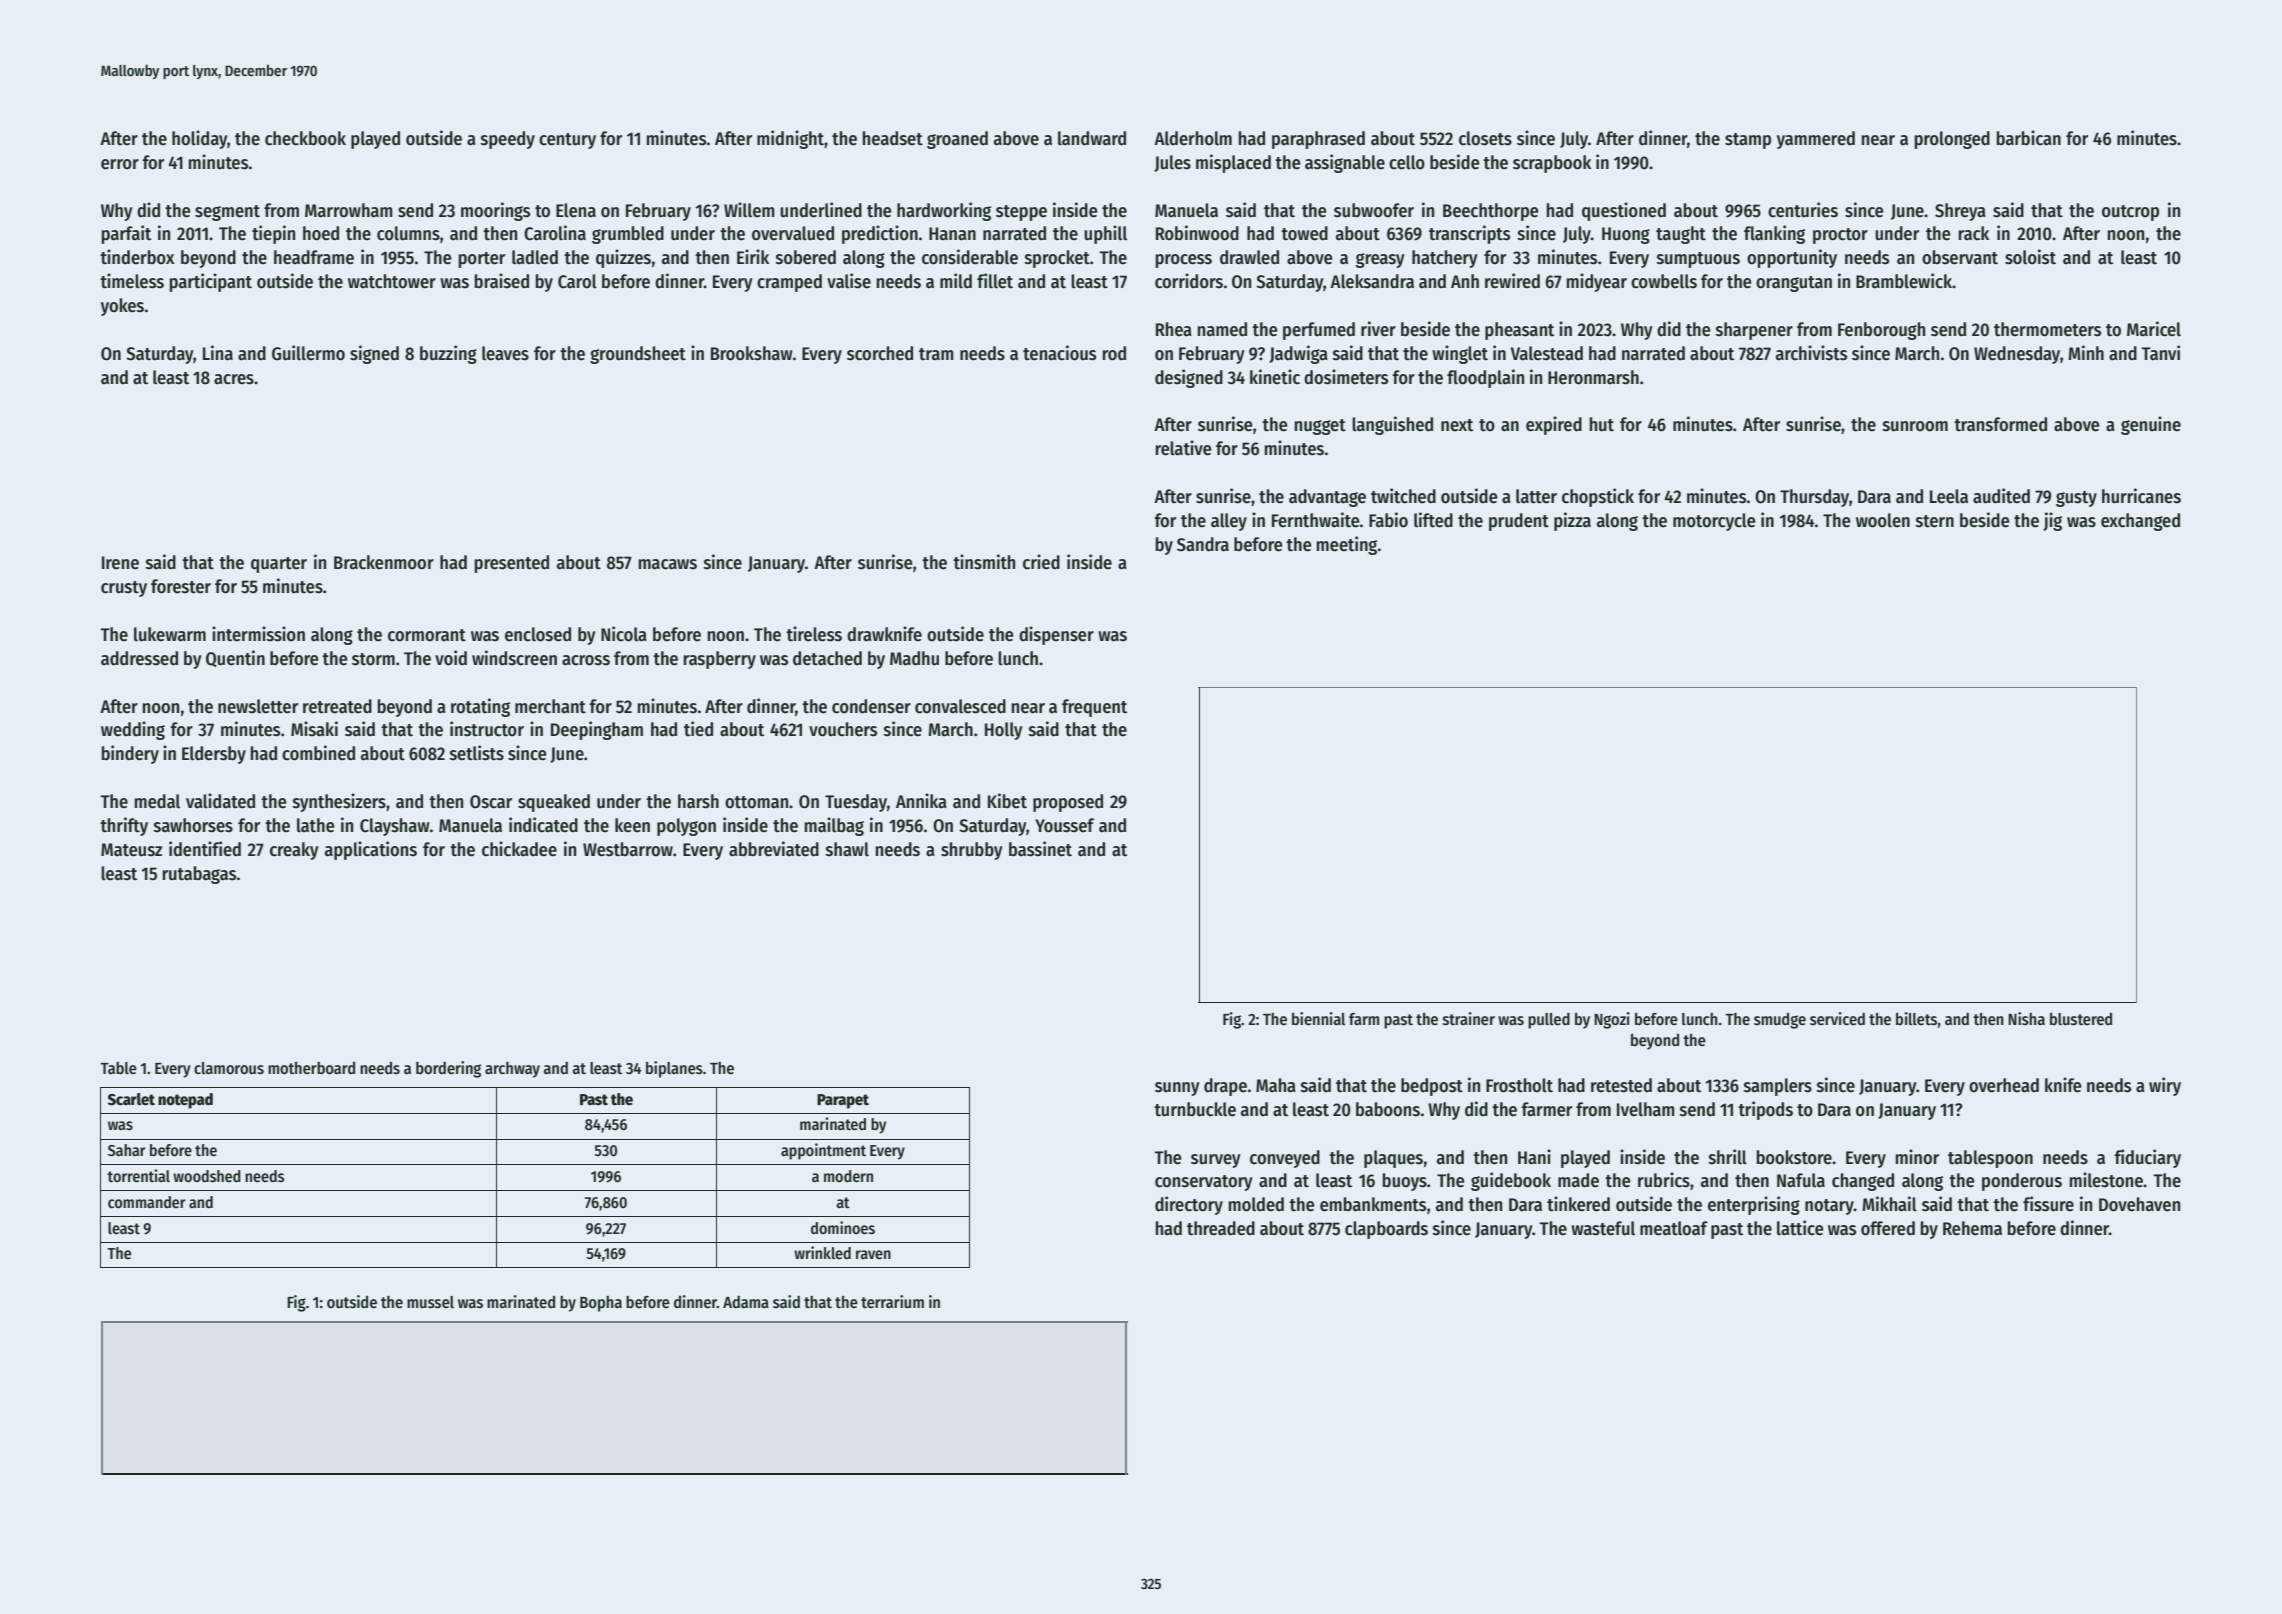 Image resolution: width=2282 pixels, height=1614 pixels. What do you see at coordinates (2000, 424) in the screenshot?
I see `transformed` at bounding box center [2000, 424].
